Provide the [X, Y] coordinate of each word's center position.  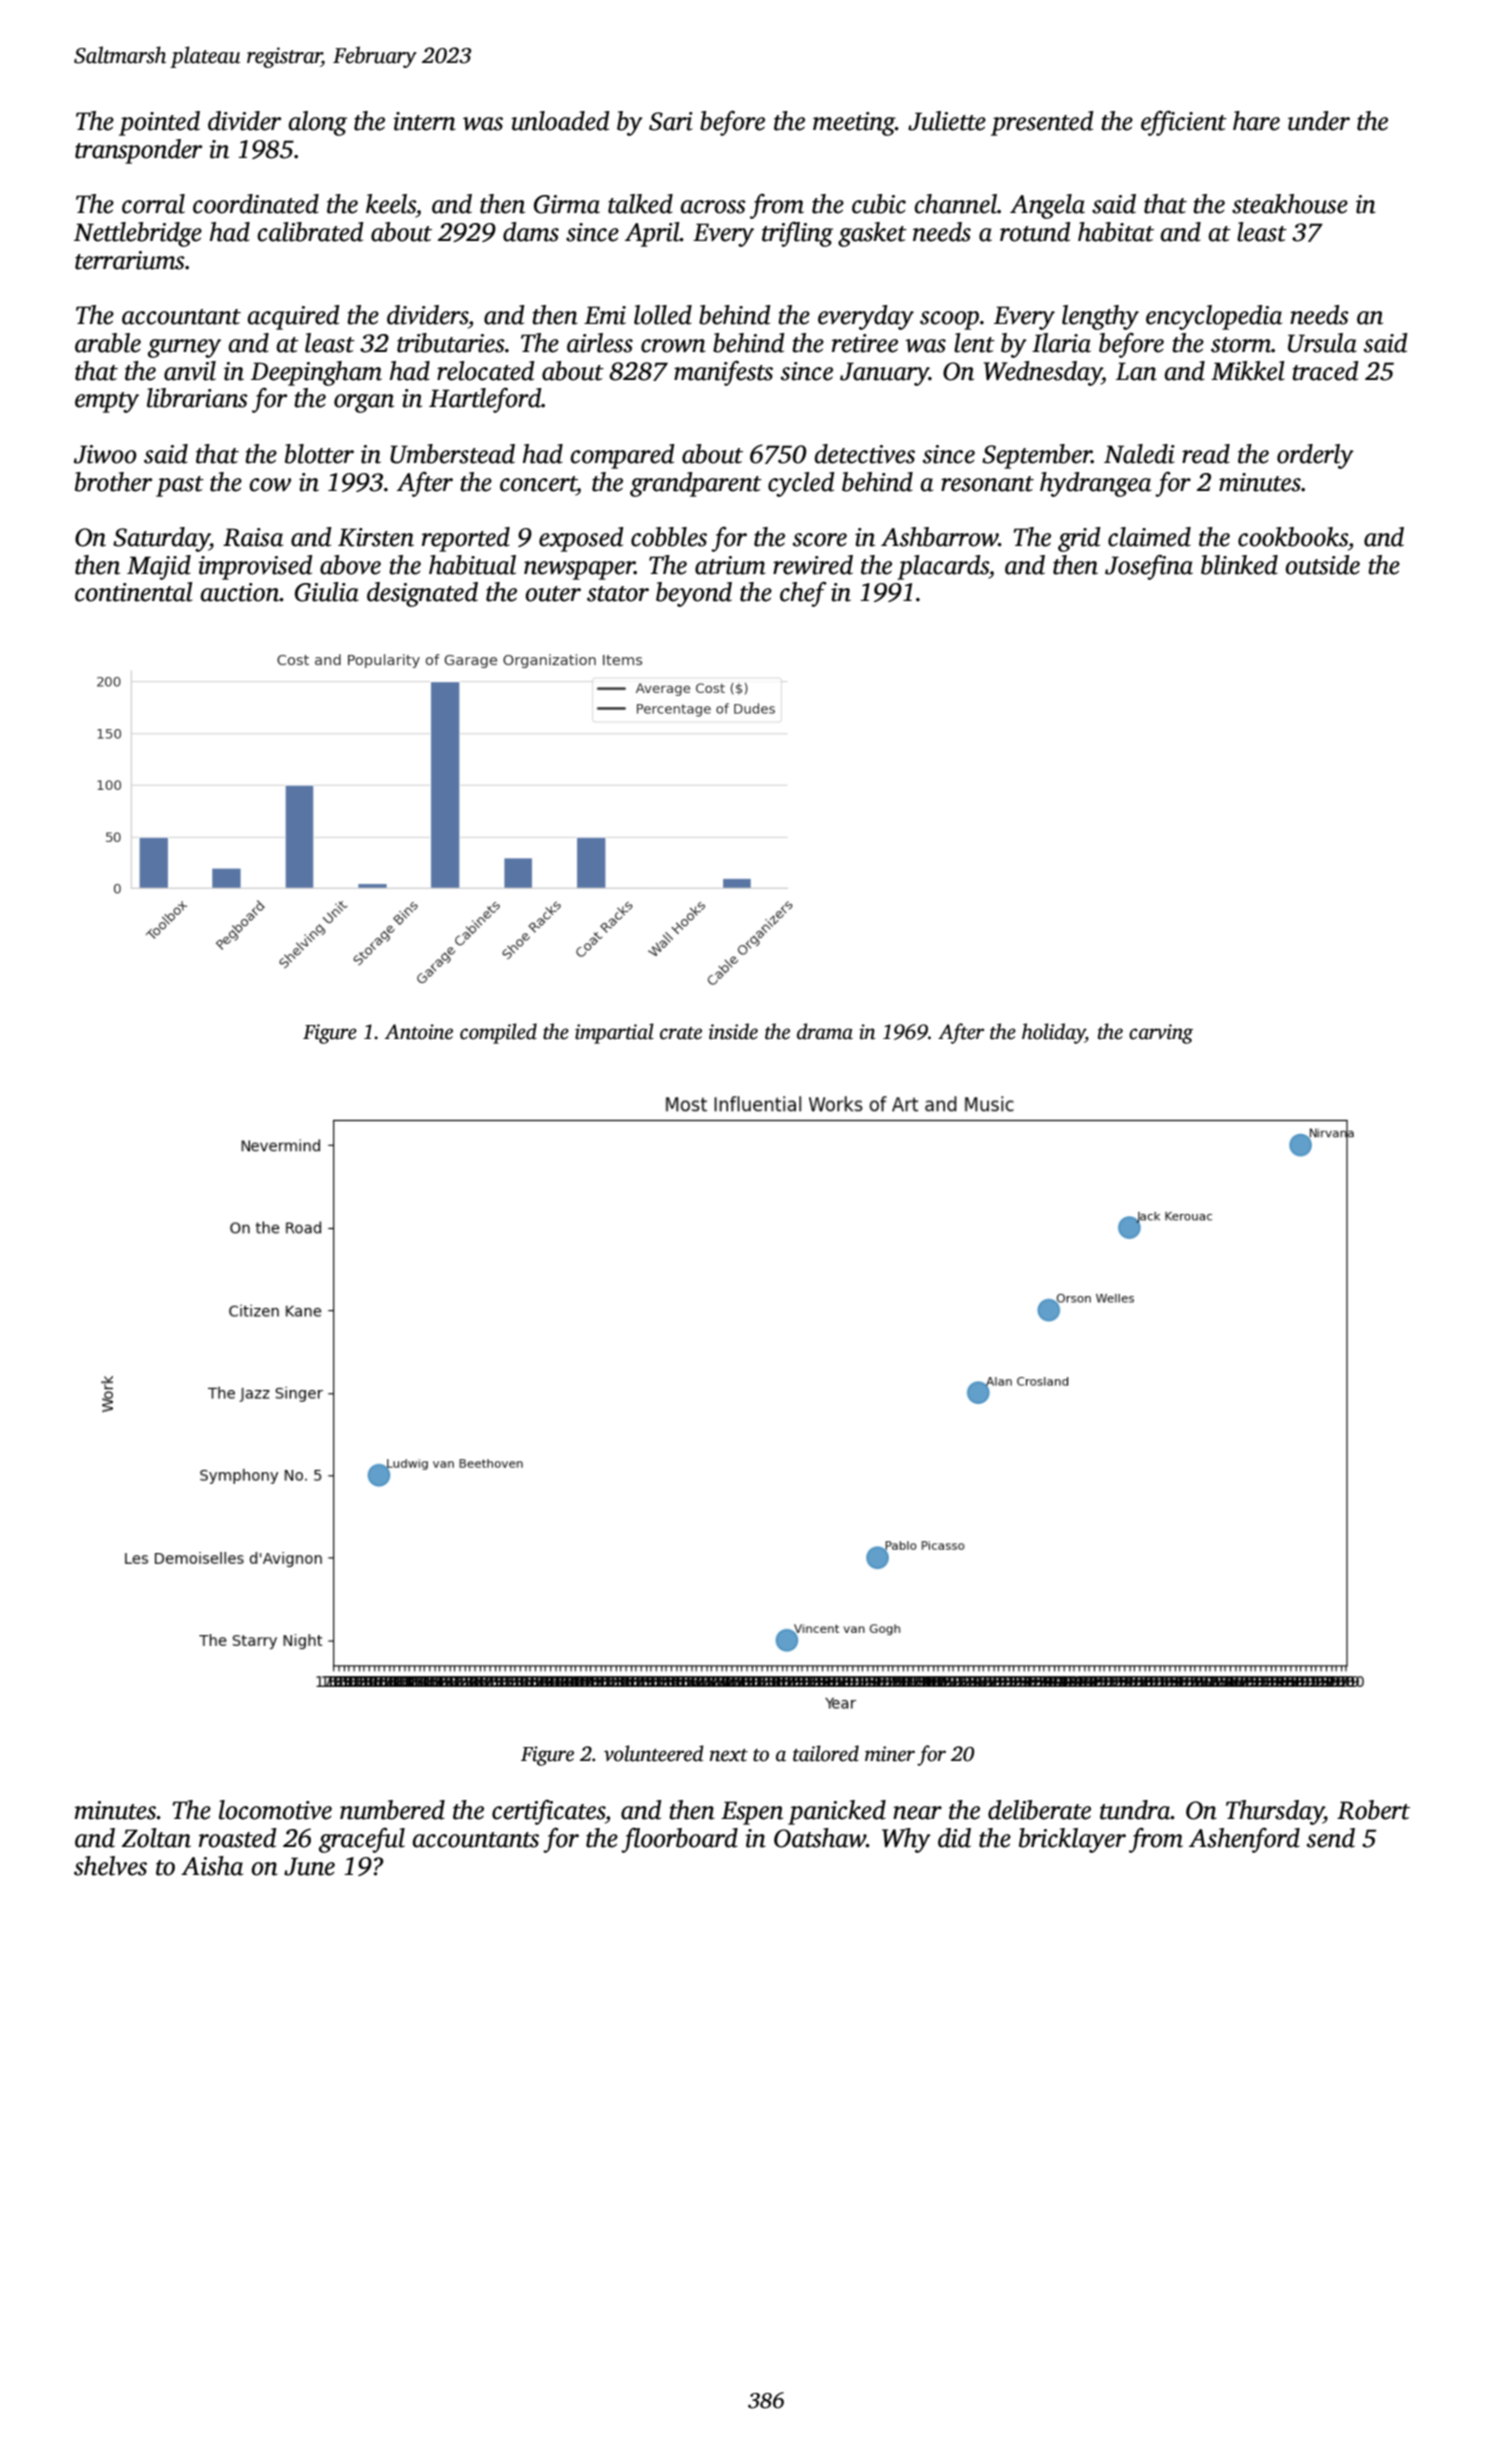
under [1319, 121]
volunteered [654, 1753]
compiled [498, 1033]
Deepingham [316, 373]
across [713, 207]
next [729, 1755]
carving [1161, 1034]
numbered [392, 1810]
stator [618, 594]
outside [1322, 565]
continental [134, 592]
